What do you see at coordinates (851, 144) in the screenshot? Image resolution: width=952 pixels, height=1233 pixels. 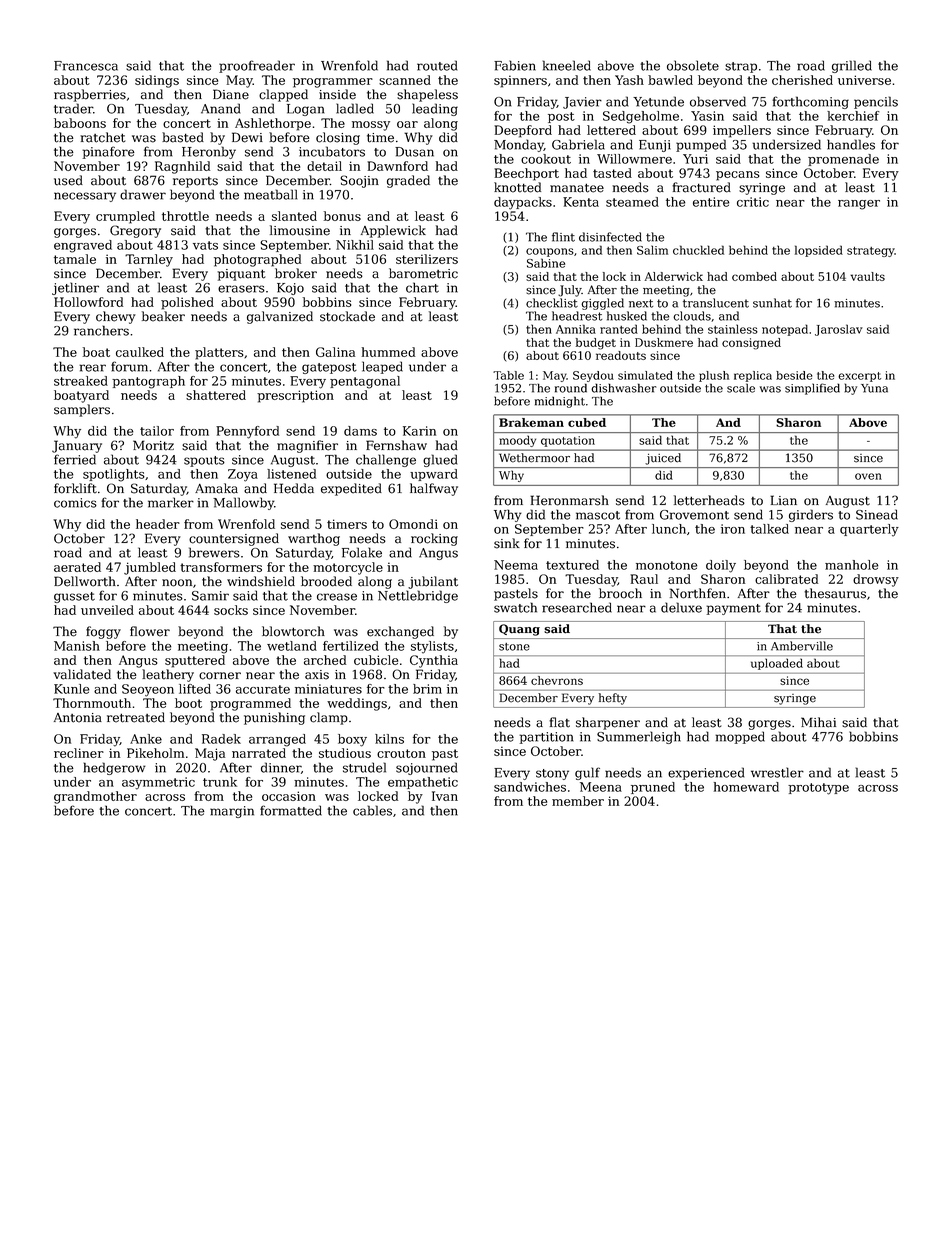 I see `handles` at bounding box center [851, 144].
